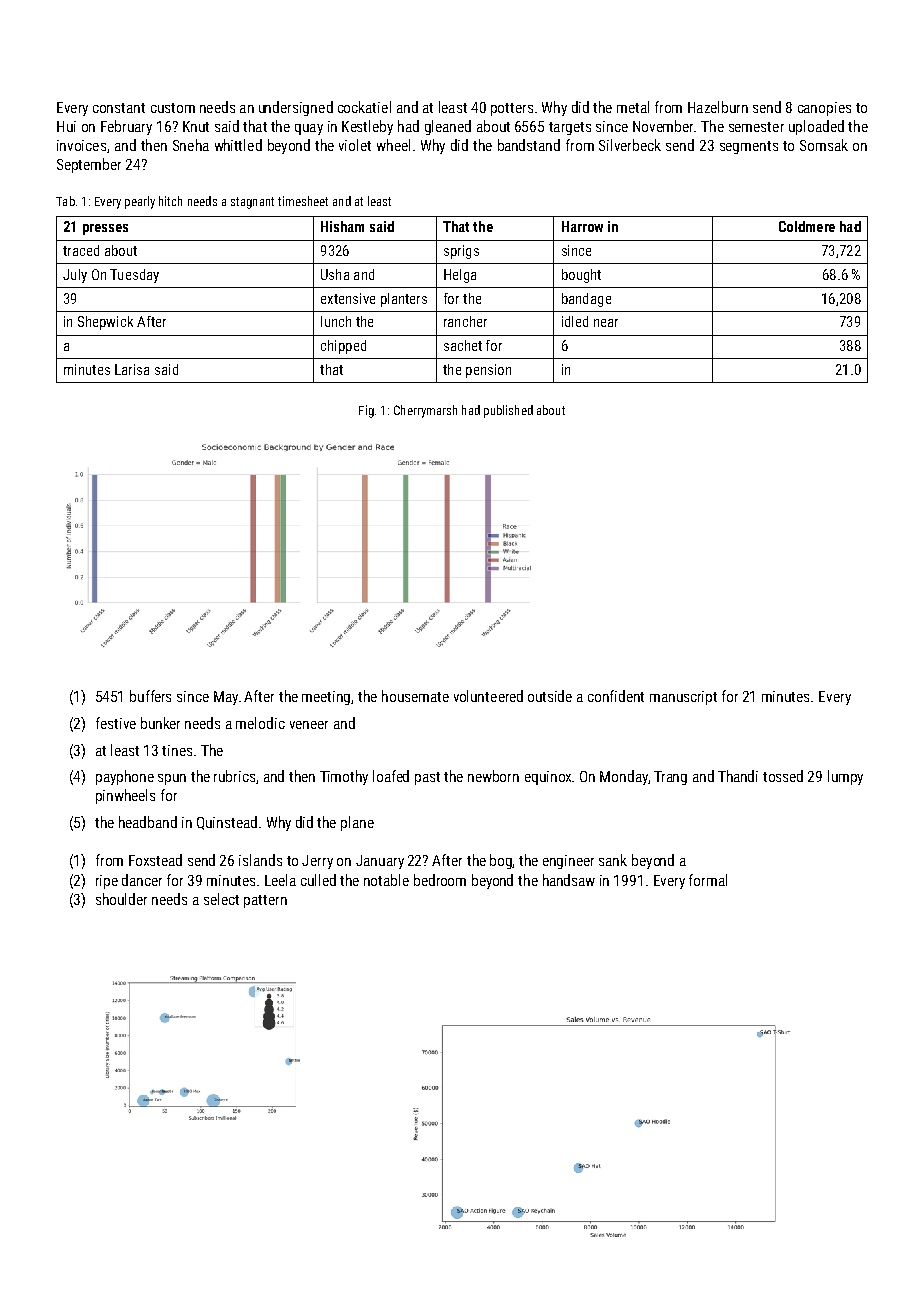 The image size is (924, 1308). I want to click on violet, so click(355, 145).
